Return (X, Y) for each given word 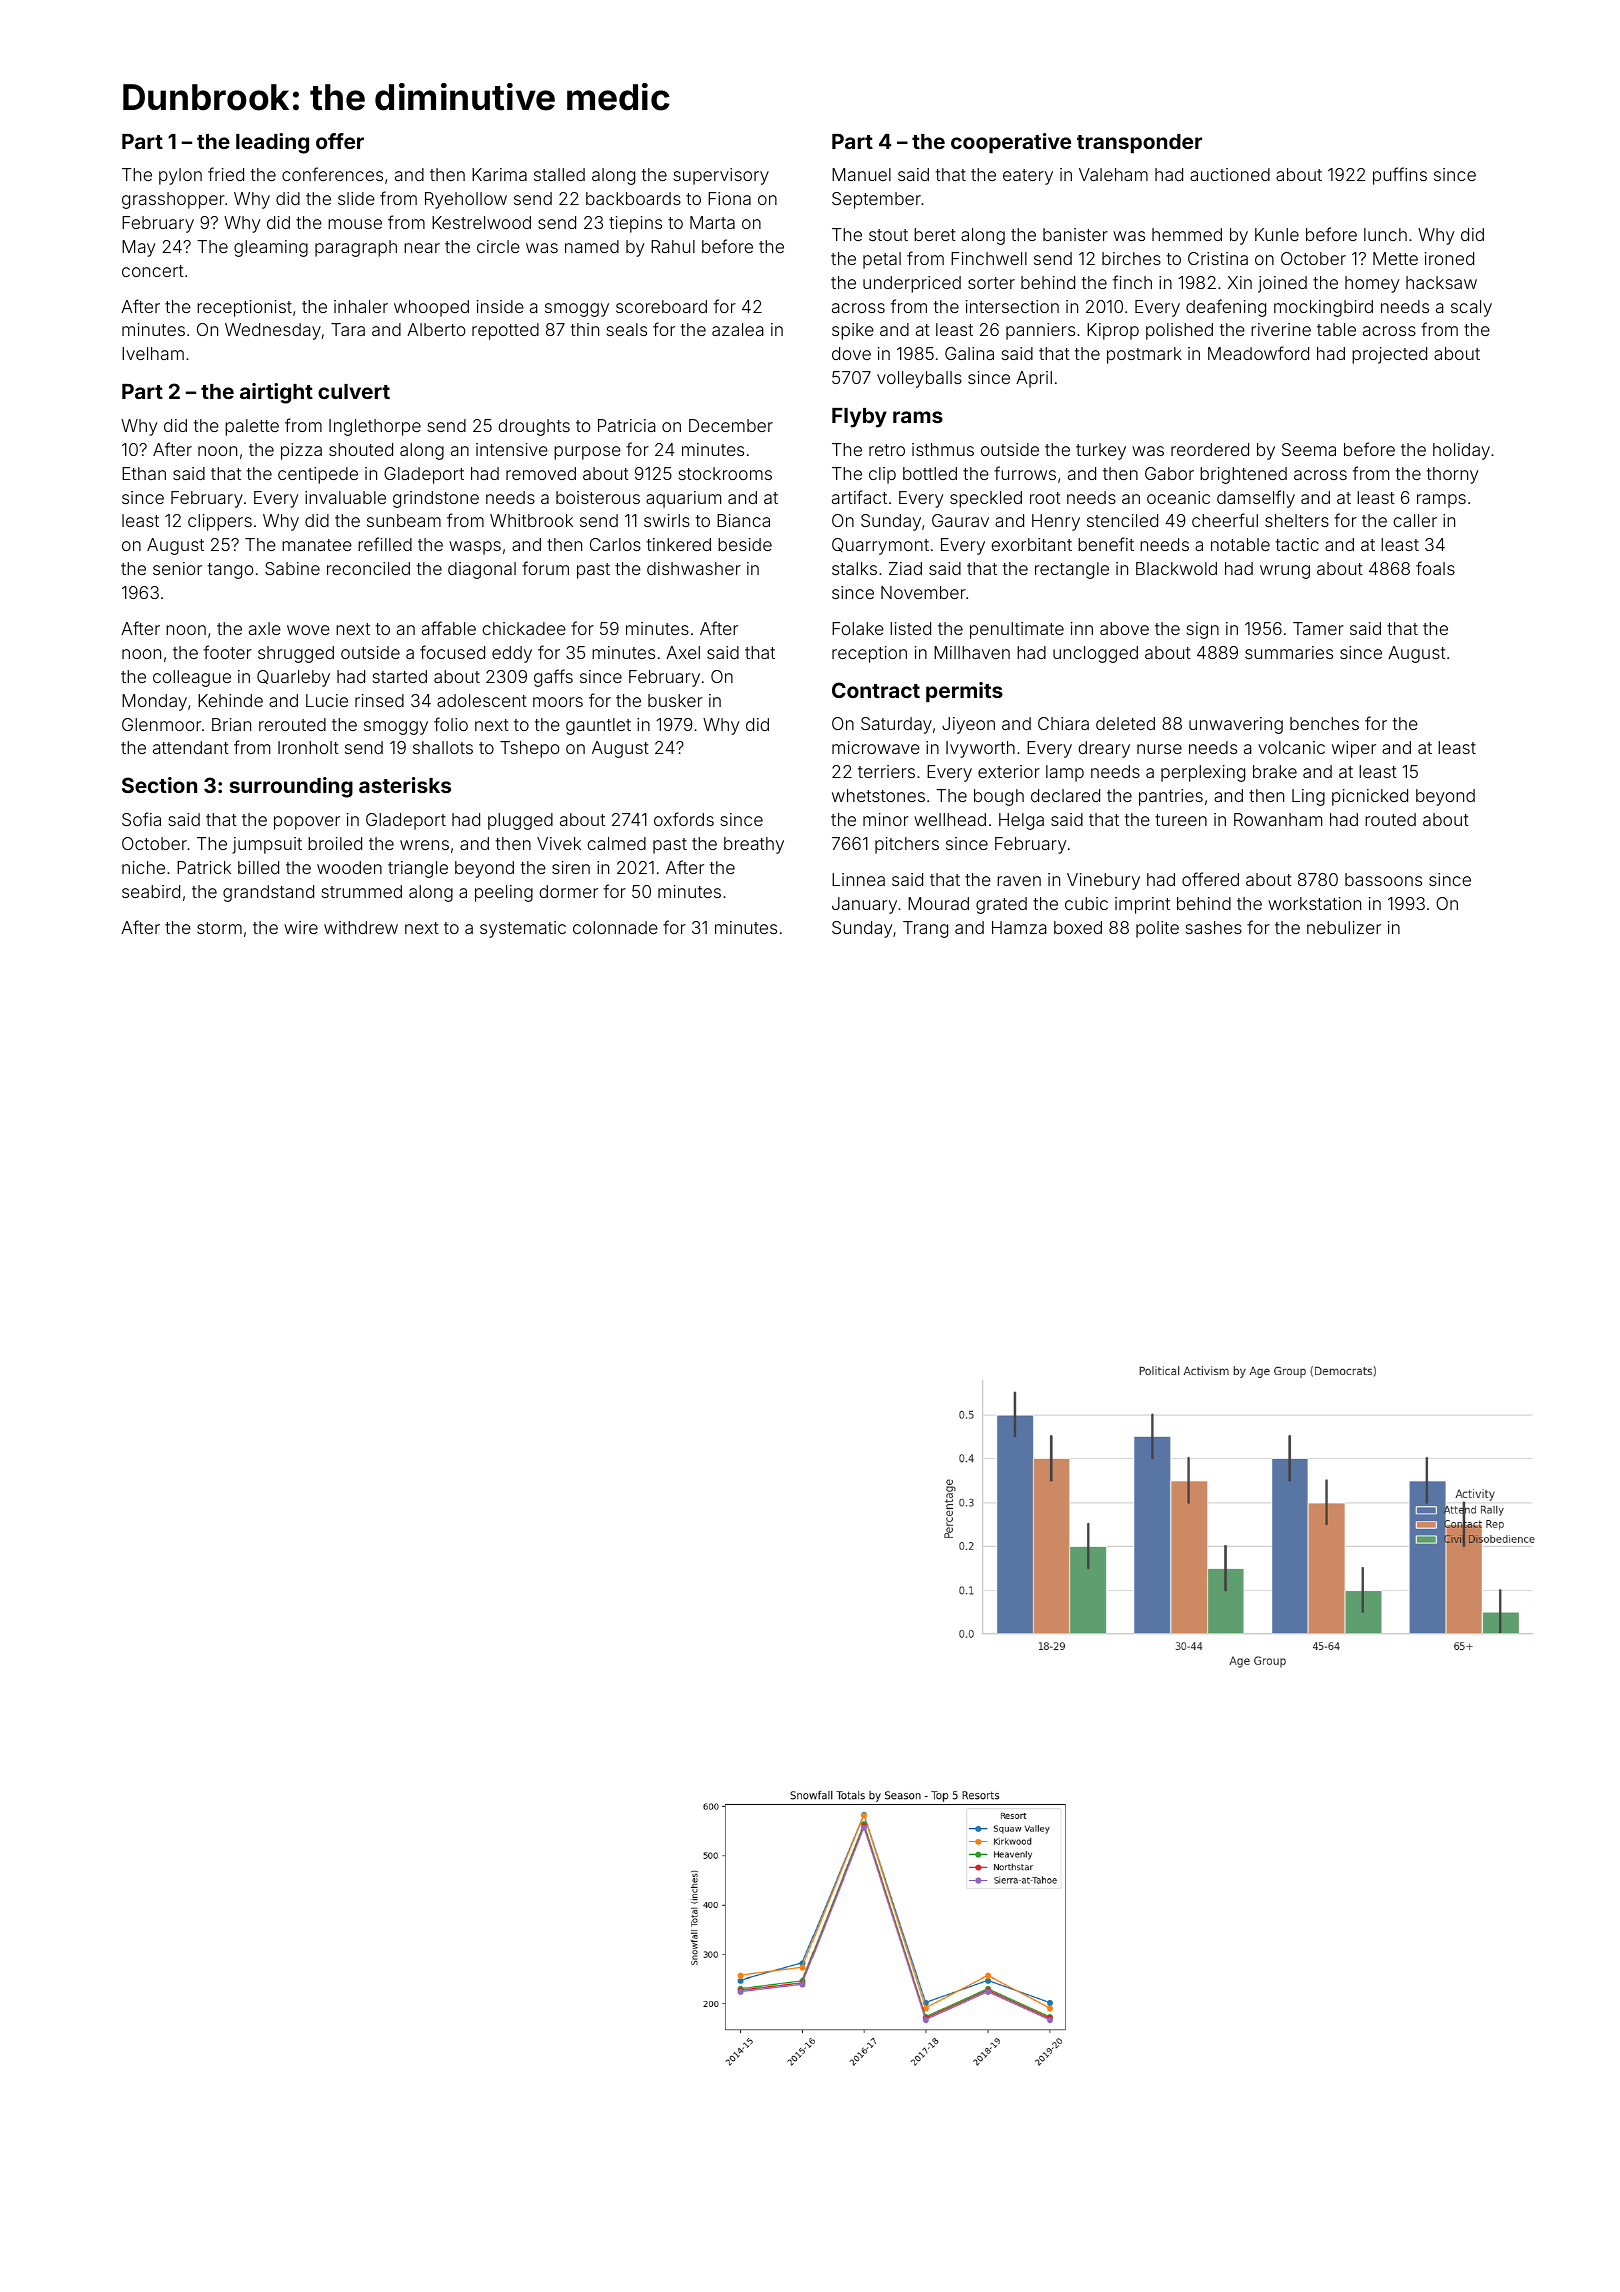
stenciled (1122, 520)
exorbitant (1031, 544)
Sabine (292, 568)
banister (1075, 234)
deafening (1226, 308)
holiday (1461, 451)
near (422, 248)
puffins (1400, 176)
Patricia (627, 425)
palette (252, 427)
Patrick (204, 867)
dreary (1104, 749)
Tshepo (529, 749)
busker (675, 700)
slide (356, 198)
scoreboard (661, 306)
